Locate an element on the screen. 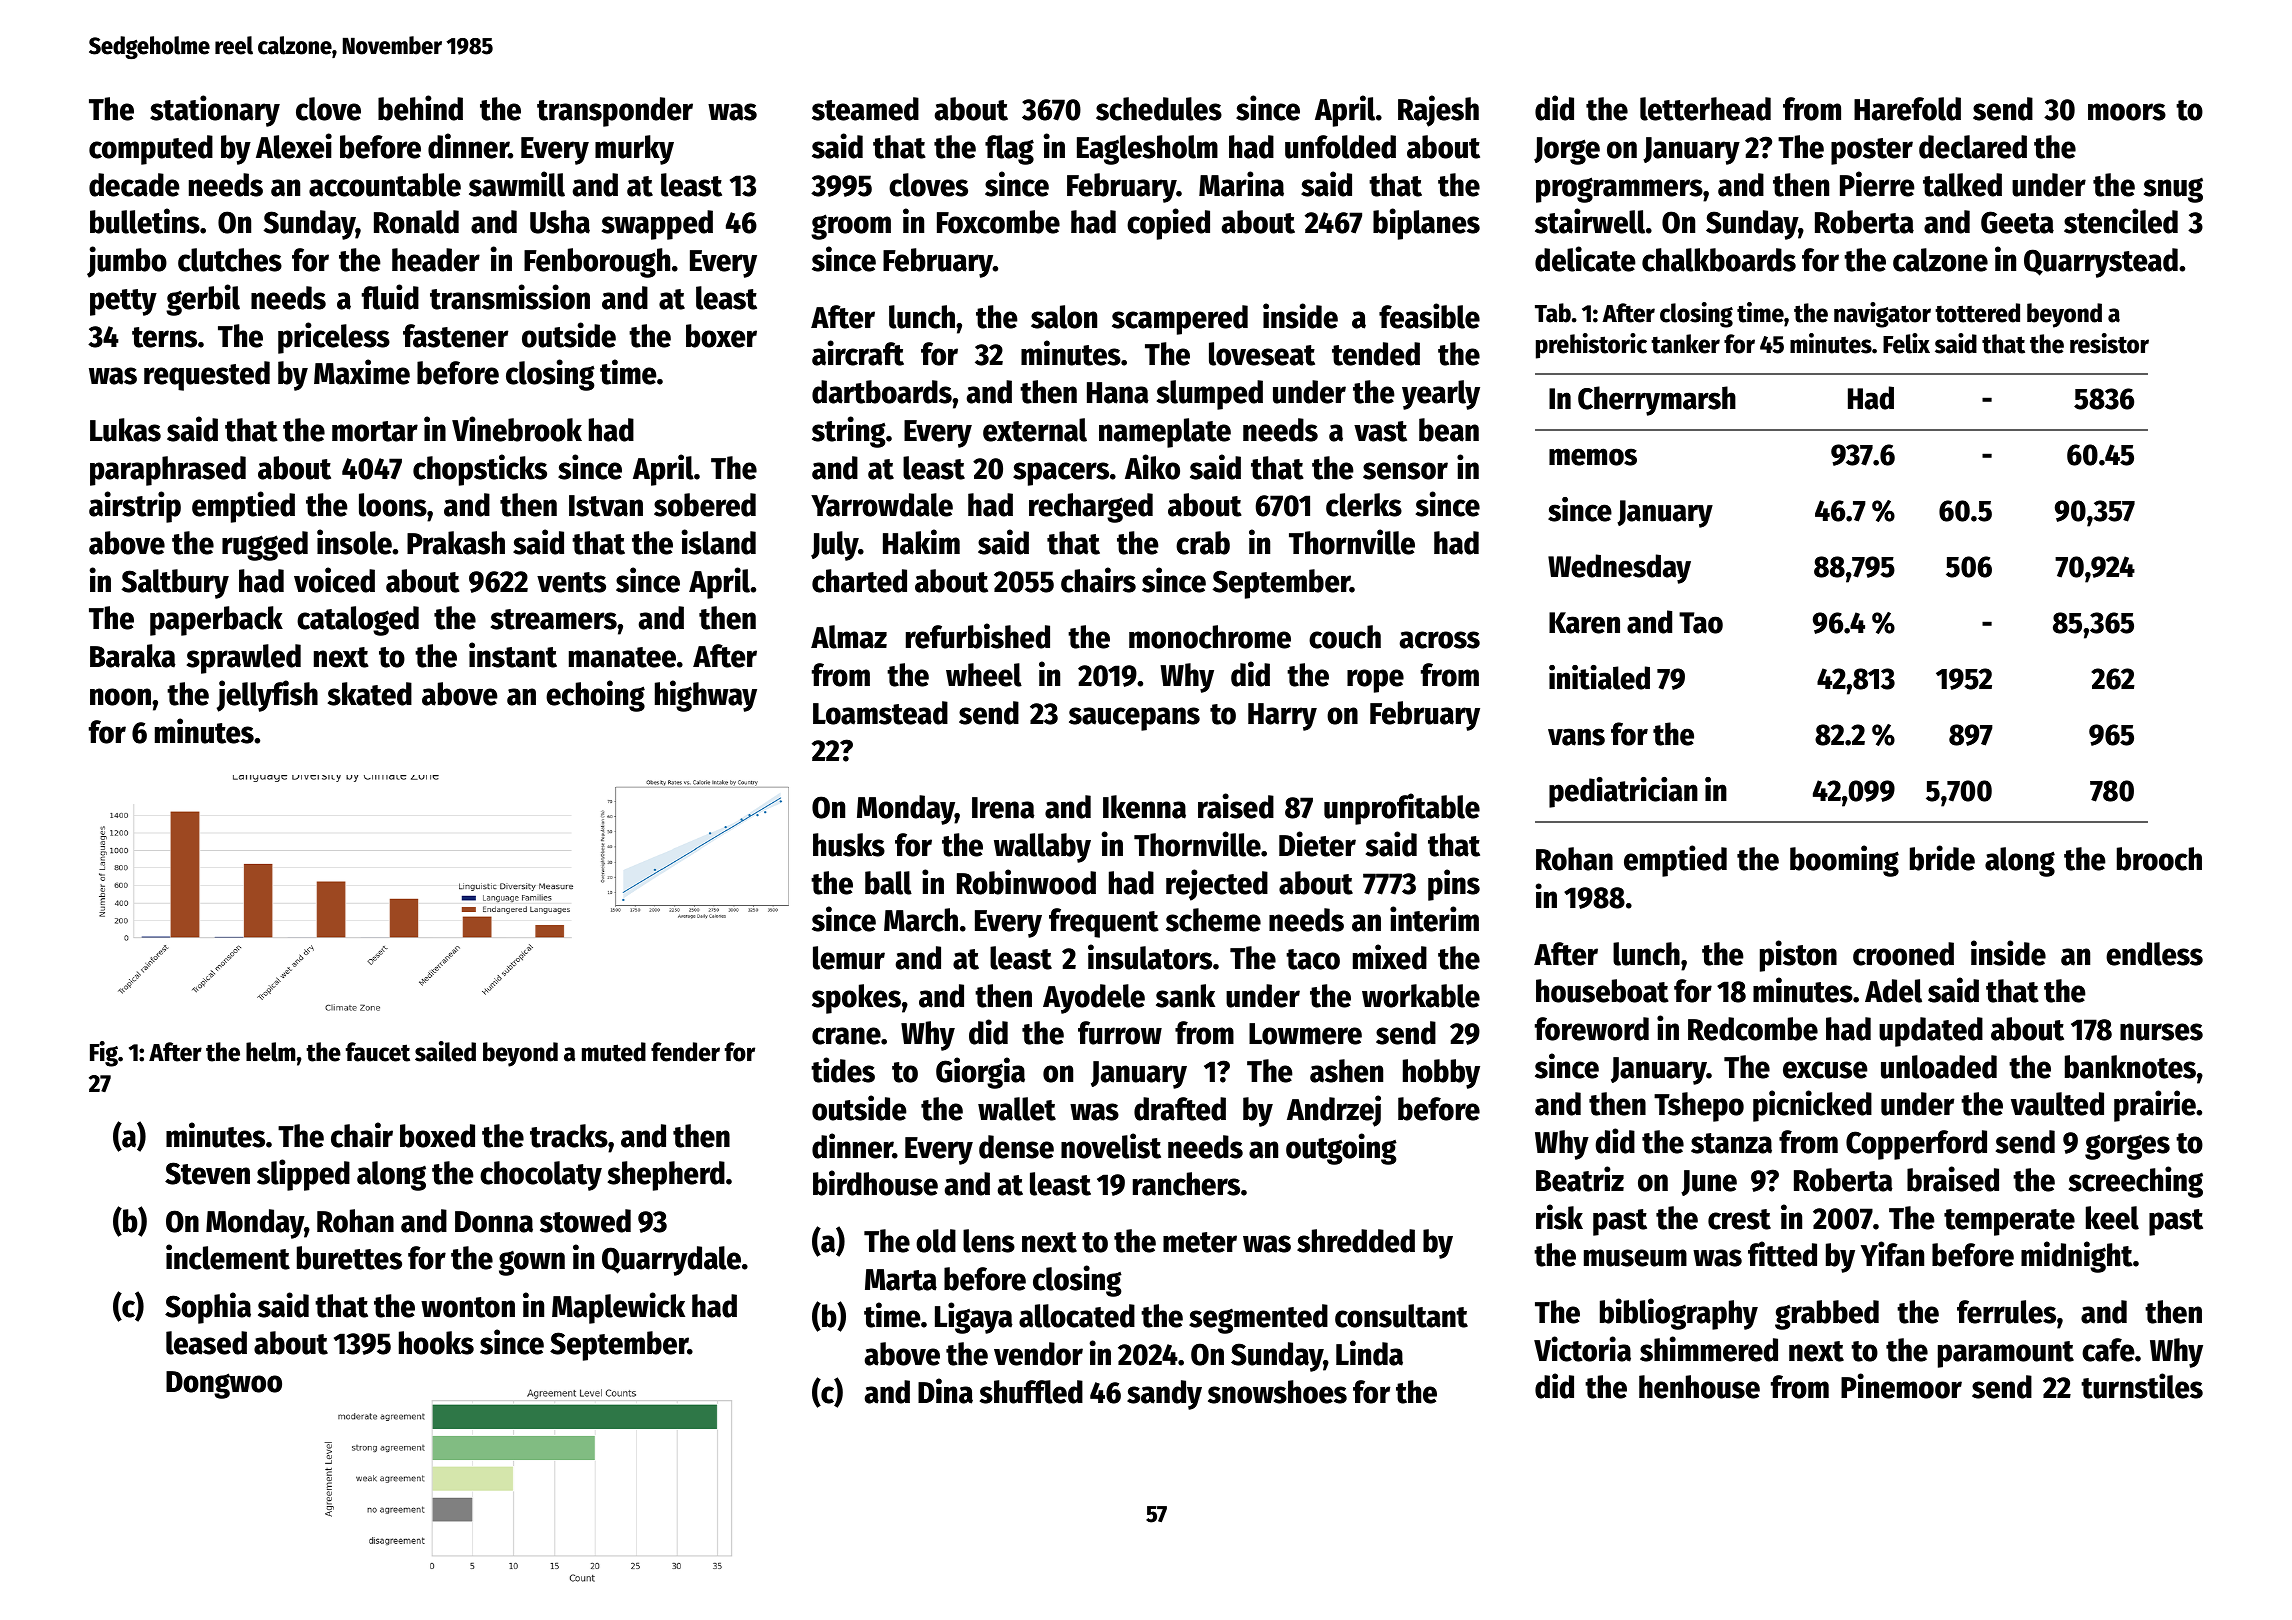 The height and width of the screenshot is (1620, 2292). risk is located at coordinates (1559, 1217).
